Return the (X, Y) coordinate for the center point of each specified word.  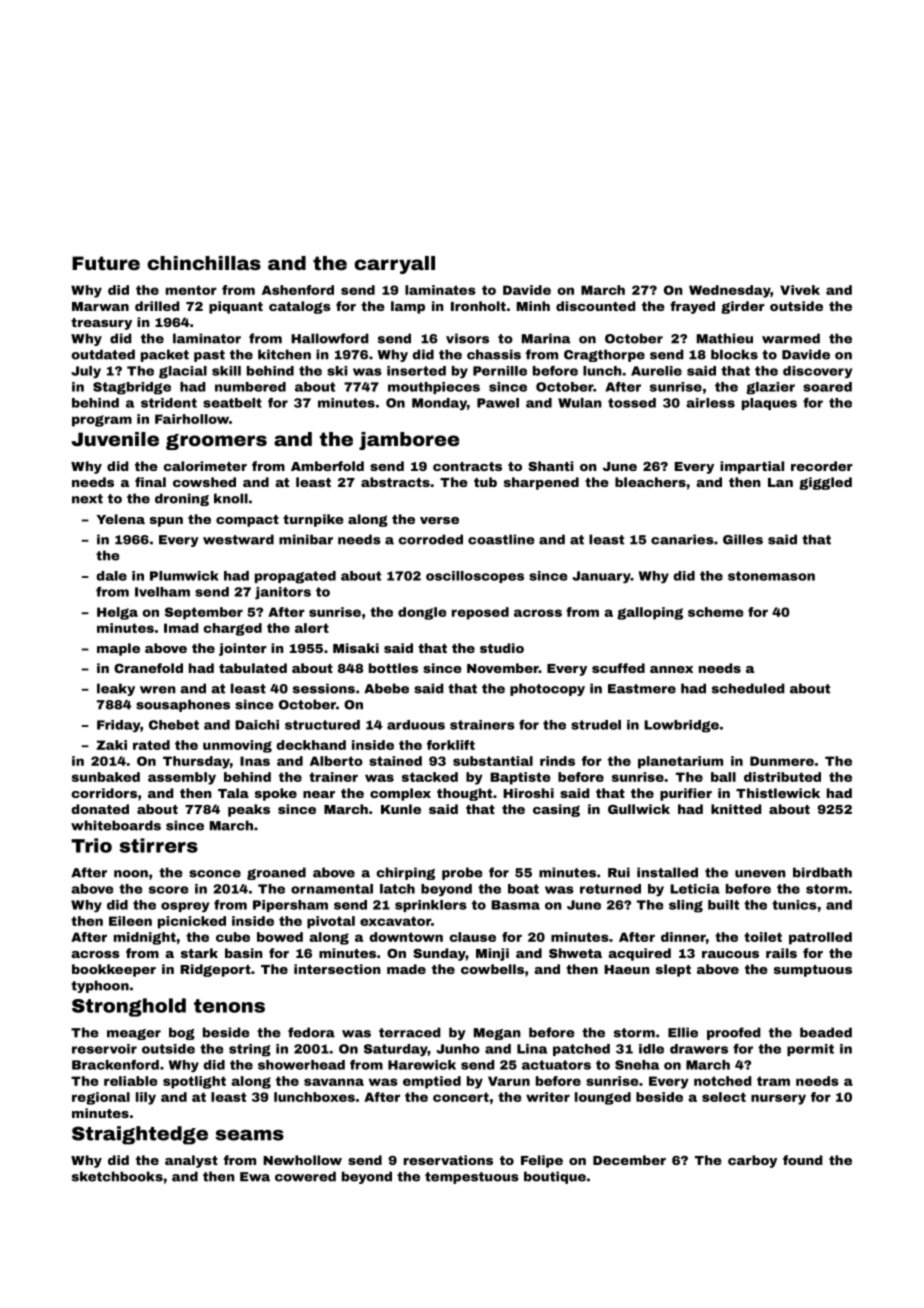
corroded (430, 539)
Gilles (743, 539)
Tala (233, 793)
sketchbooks (117, 1176)
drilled (157, 306)
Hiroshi (528, 793)
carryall (394, 265)
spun (166, 522)
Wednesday (730, 291)
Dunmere (782, 761)
